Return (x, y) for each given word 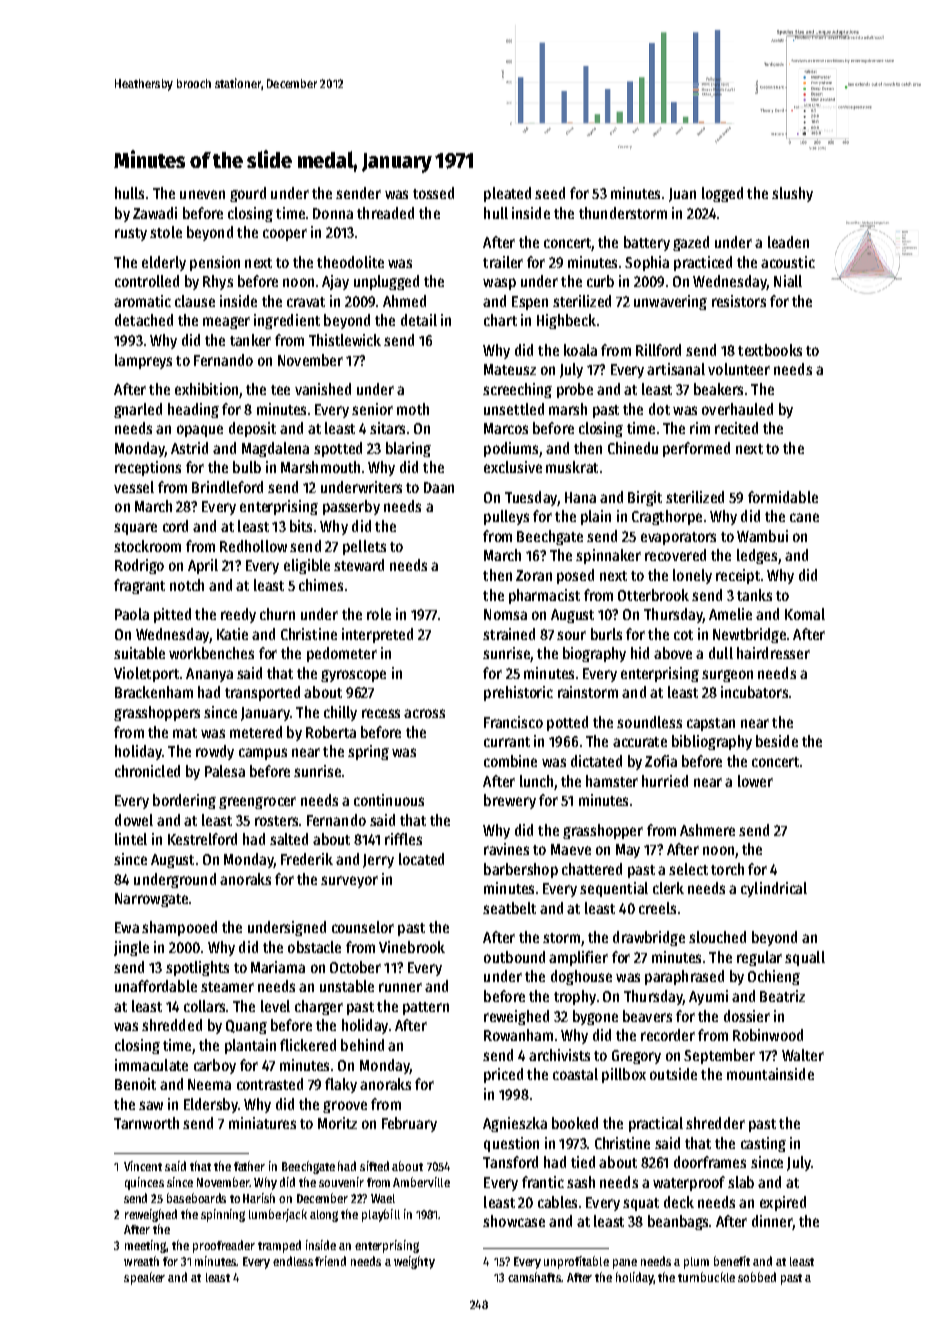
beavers (647, 1016)
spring (368, 752)
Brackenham (154, 692)
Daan (439, 487)
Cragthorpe (667, 517)
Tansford (510, 1162)
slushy (792, 194)
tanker (250, 340)
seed (550, 193)
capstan (711, 724)
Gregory (636, 1057)
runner (400, 987)
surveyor (349, 882)
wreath (141, 1261)
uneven (202, 194)
